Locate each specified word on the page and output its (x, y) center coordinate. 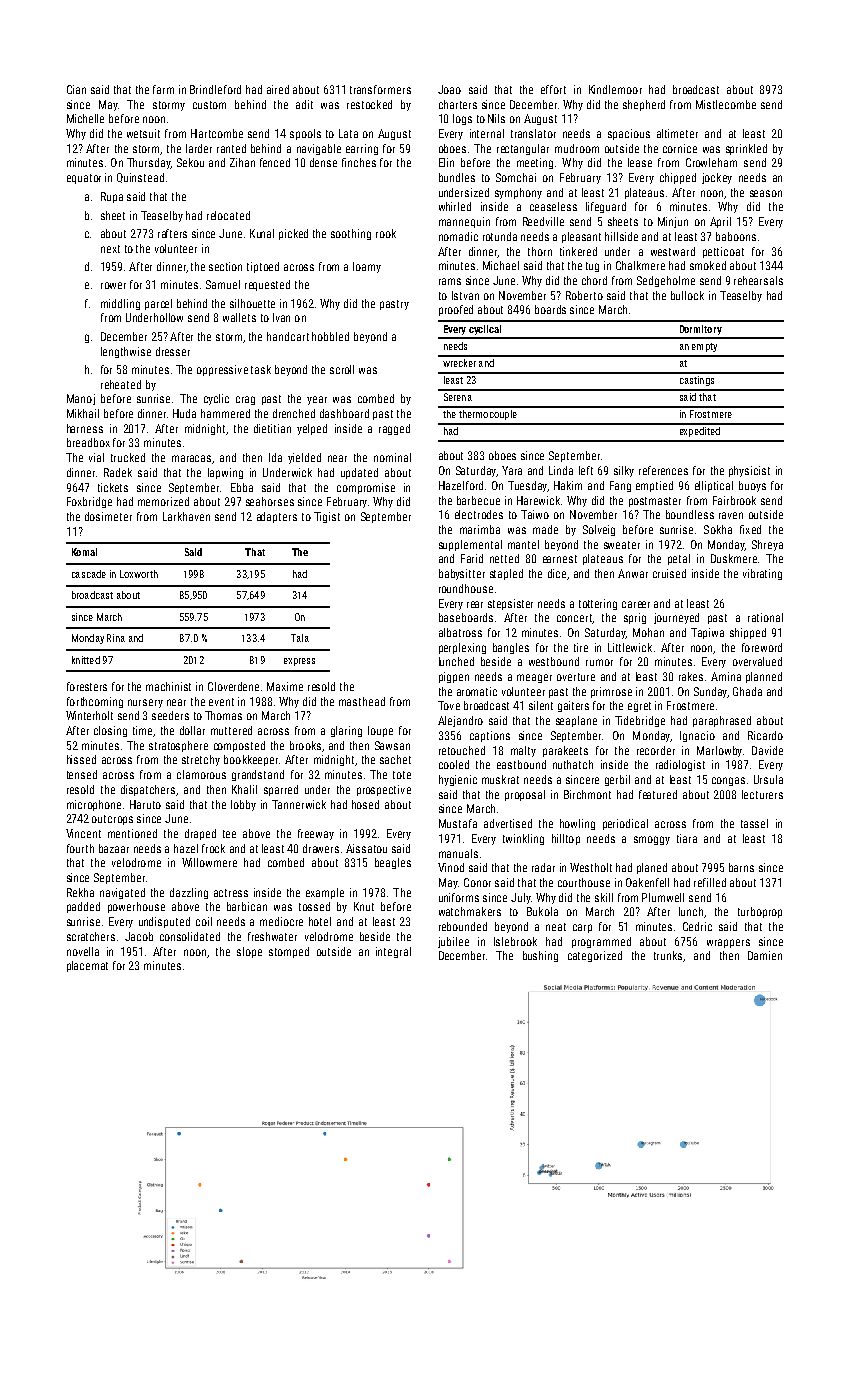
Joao (449, 89)
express (299, 662)
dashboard (344, 413)
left (586, 470)
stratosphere (178, 746)
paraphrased (722, 721)
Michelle (85, 118)
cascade (89, 574)
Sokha (718, 529)
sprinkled (746, 149)
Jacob (139, 936)
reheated (121, 384)
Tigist (327, 517)
